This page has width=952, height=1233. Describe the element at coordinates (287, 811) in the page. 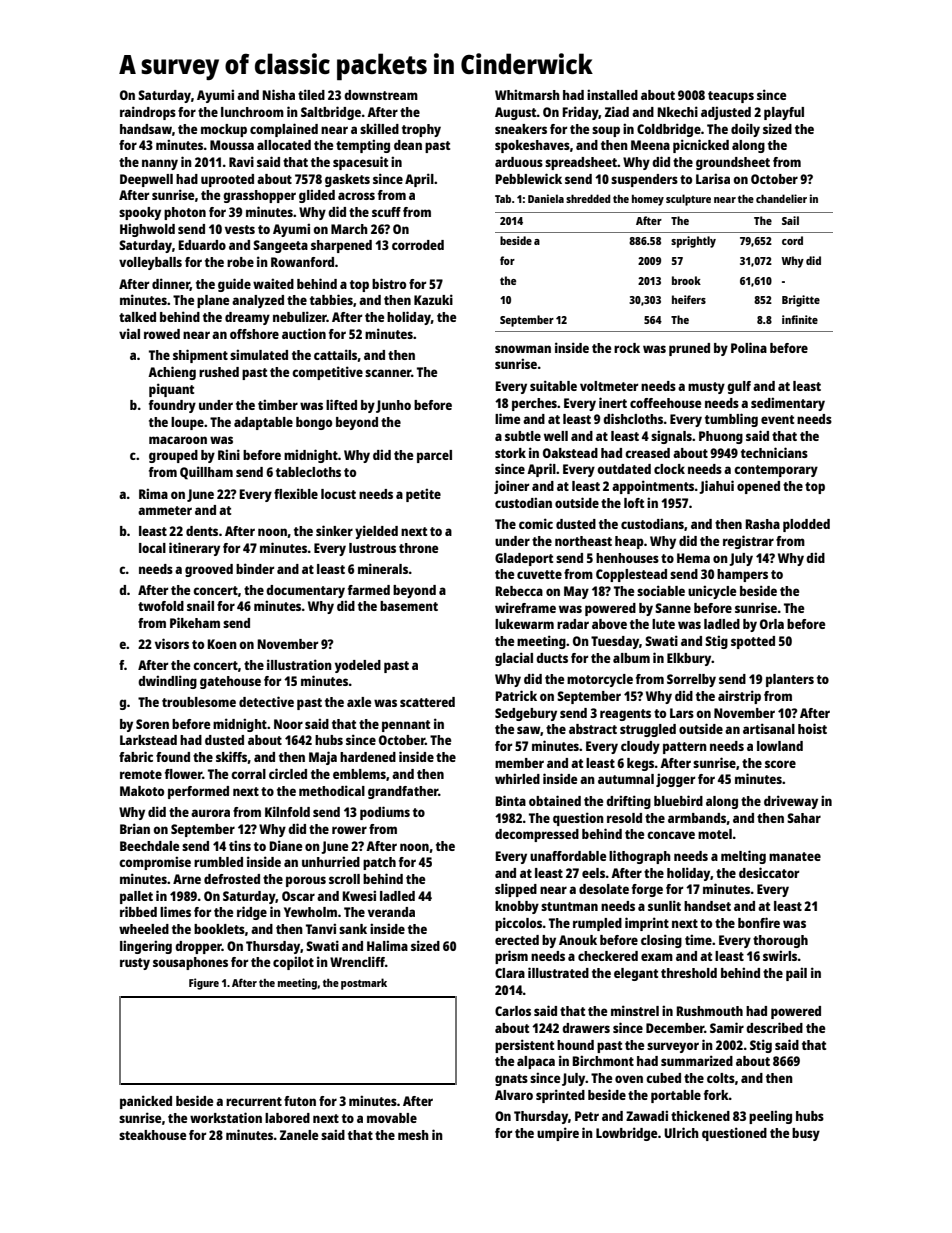

I see `Kilnfold` at that location.
